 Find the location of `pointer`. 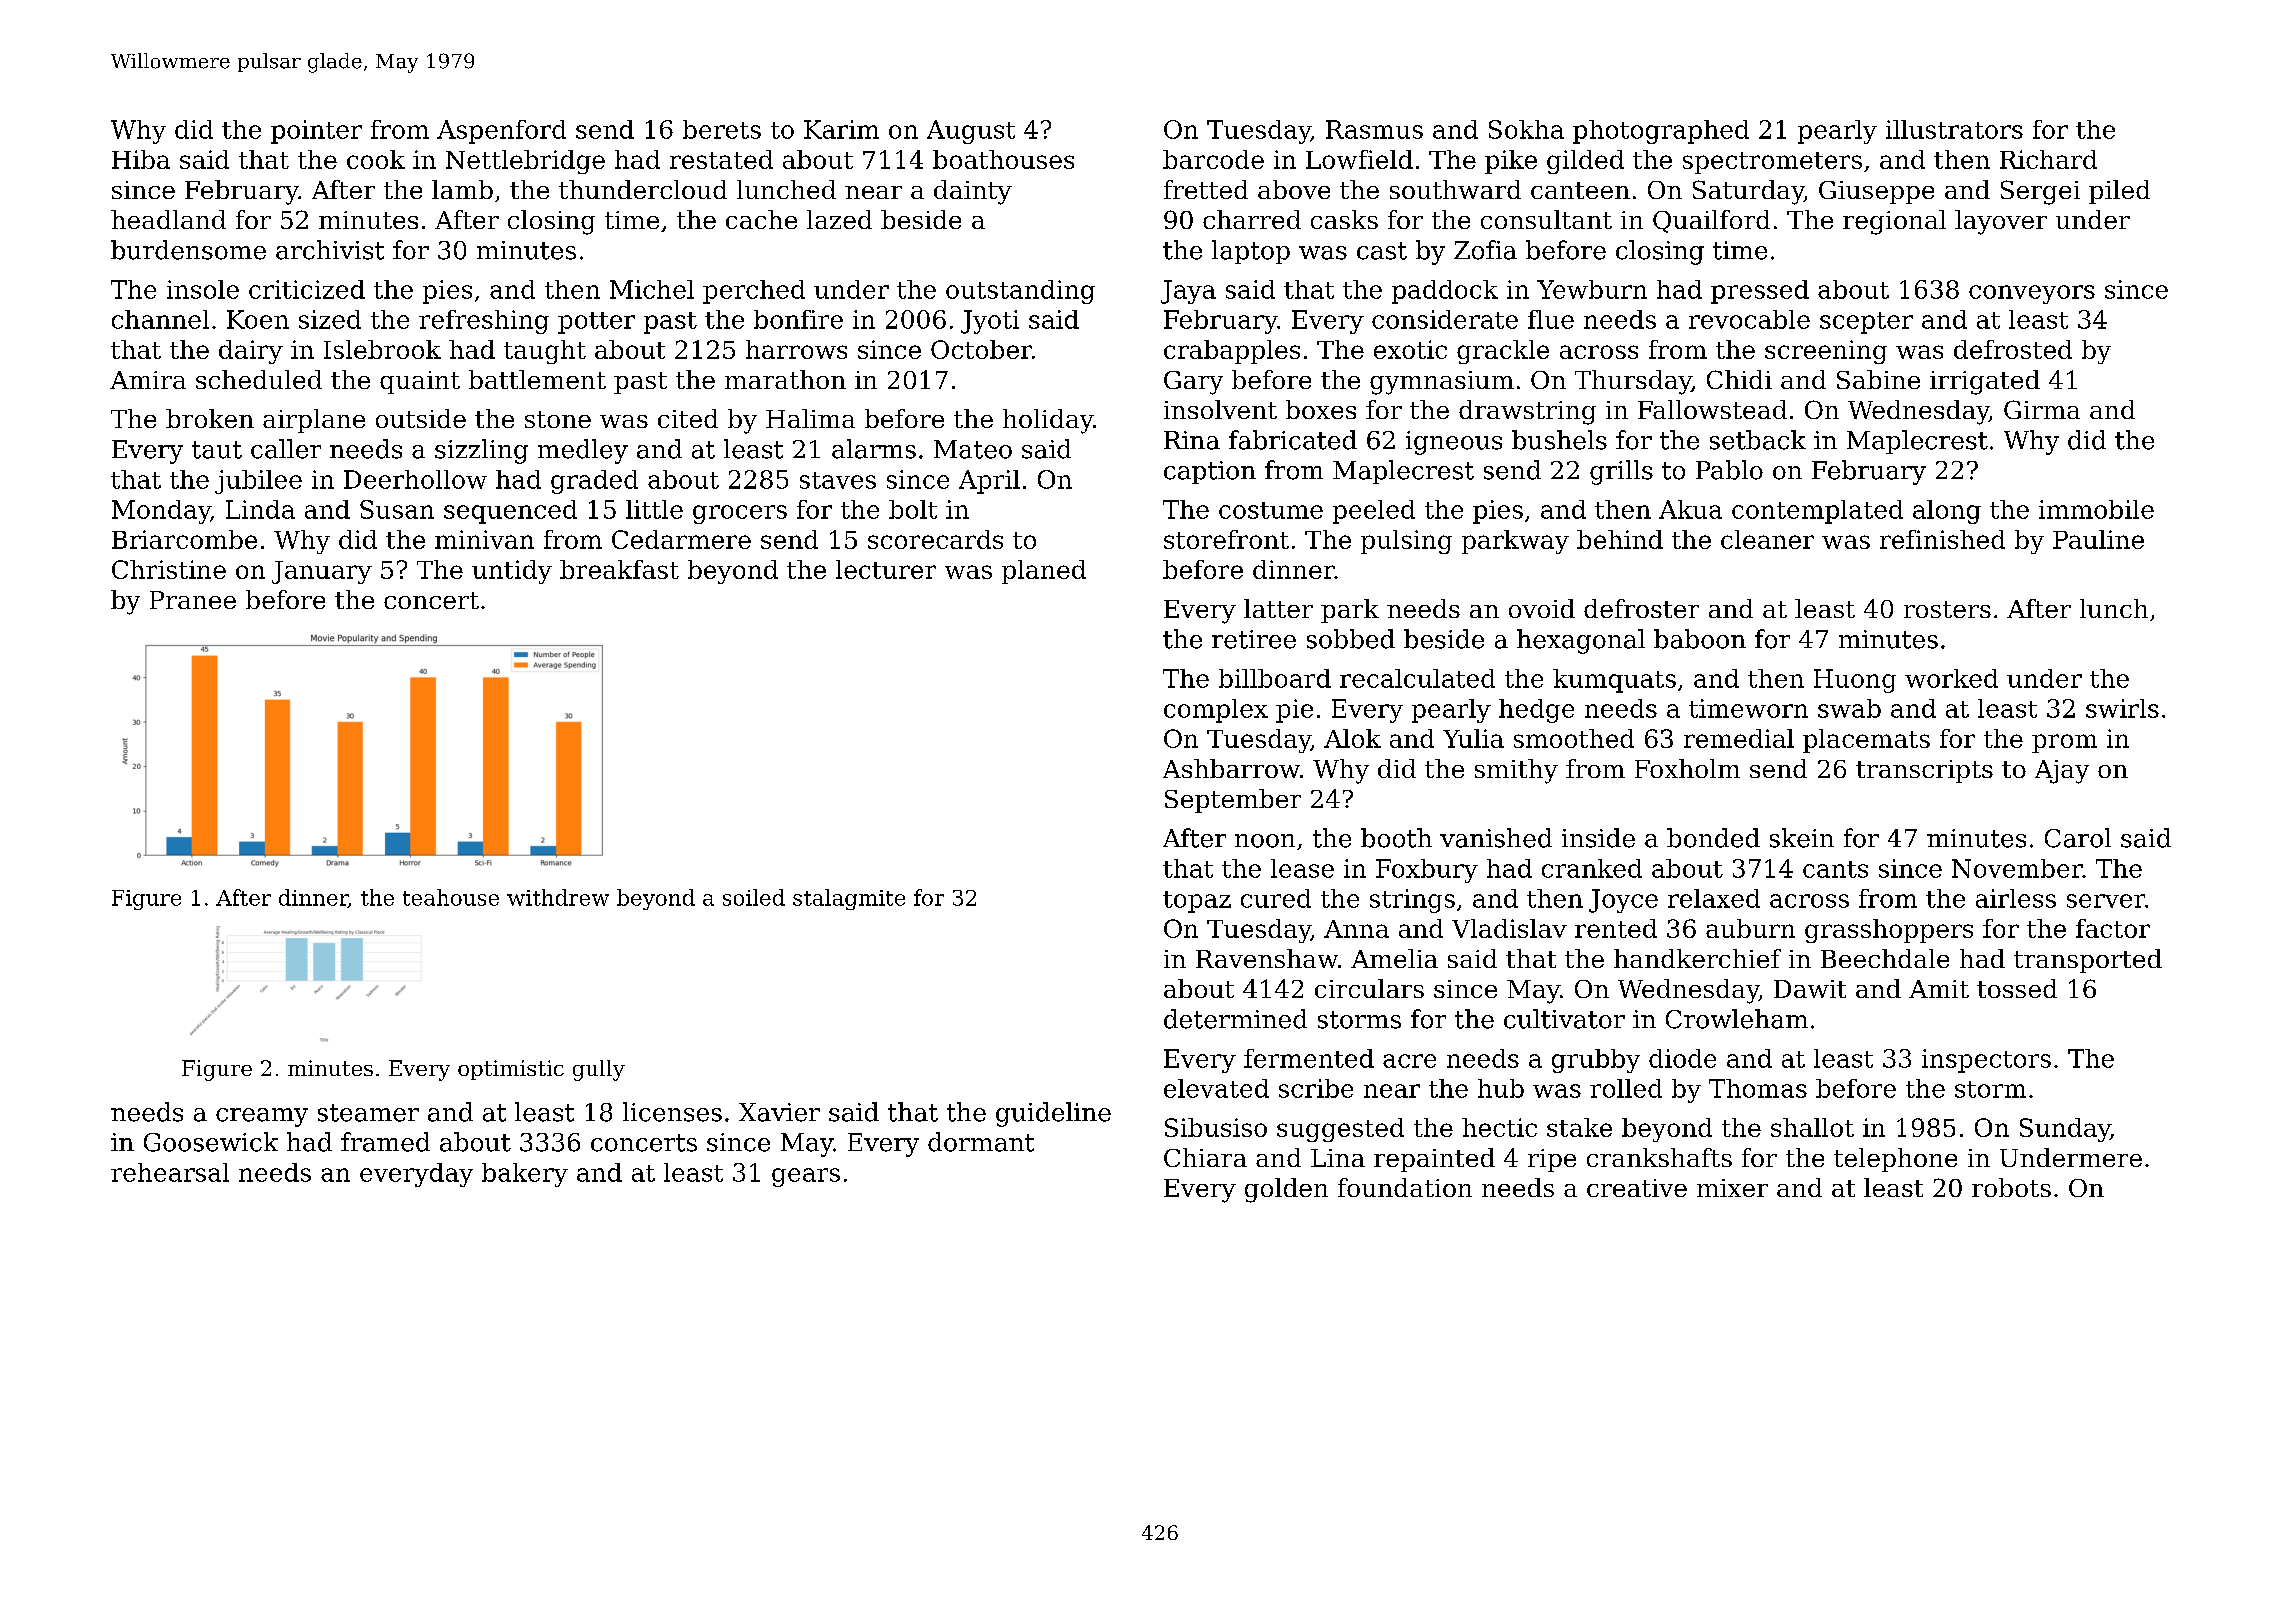

pointer is located at coordinates (316, 132).
